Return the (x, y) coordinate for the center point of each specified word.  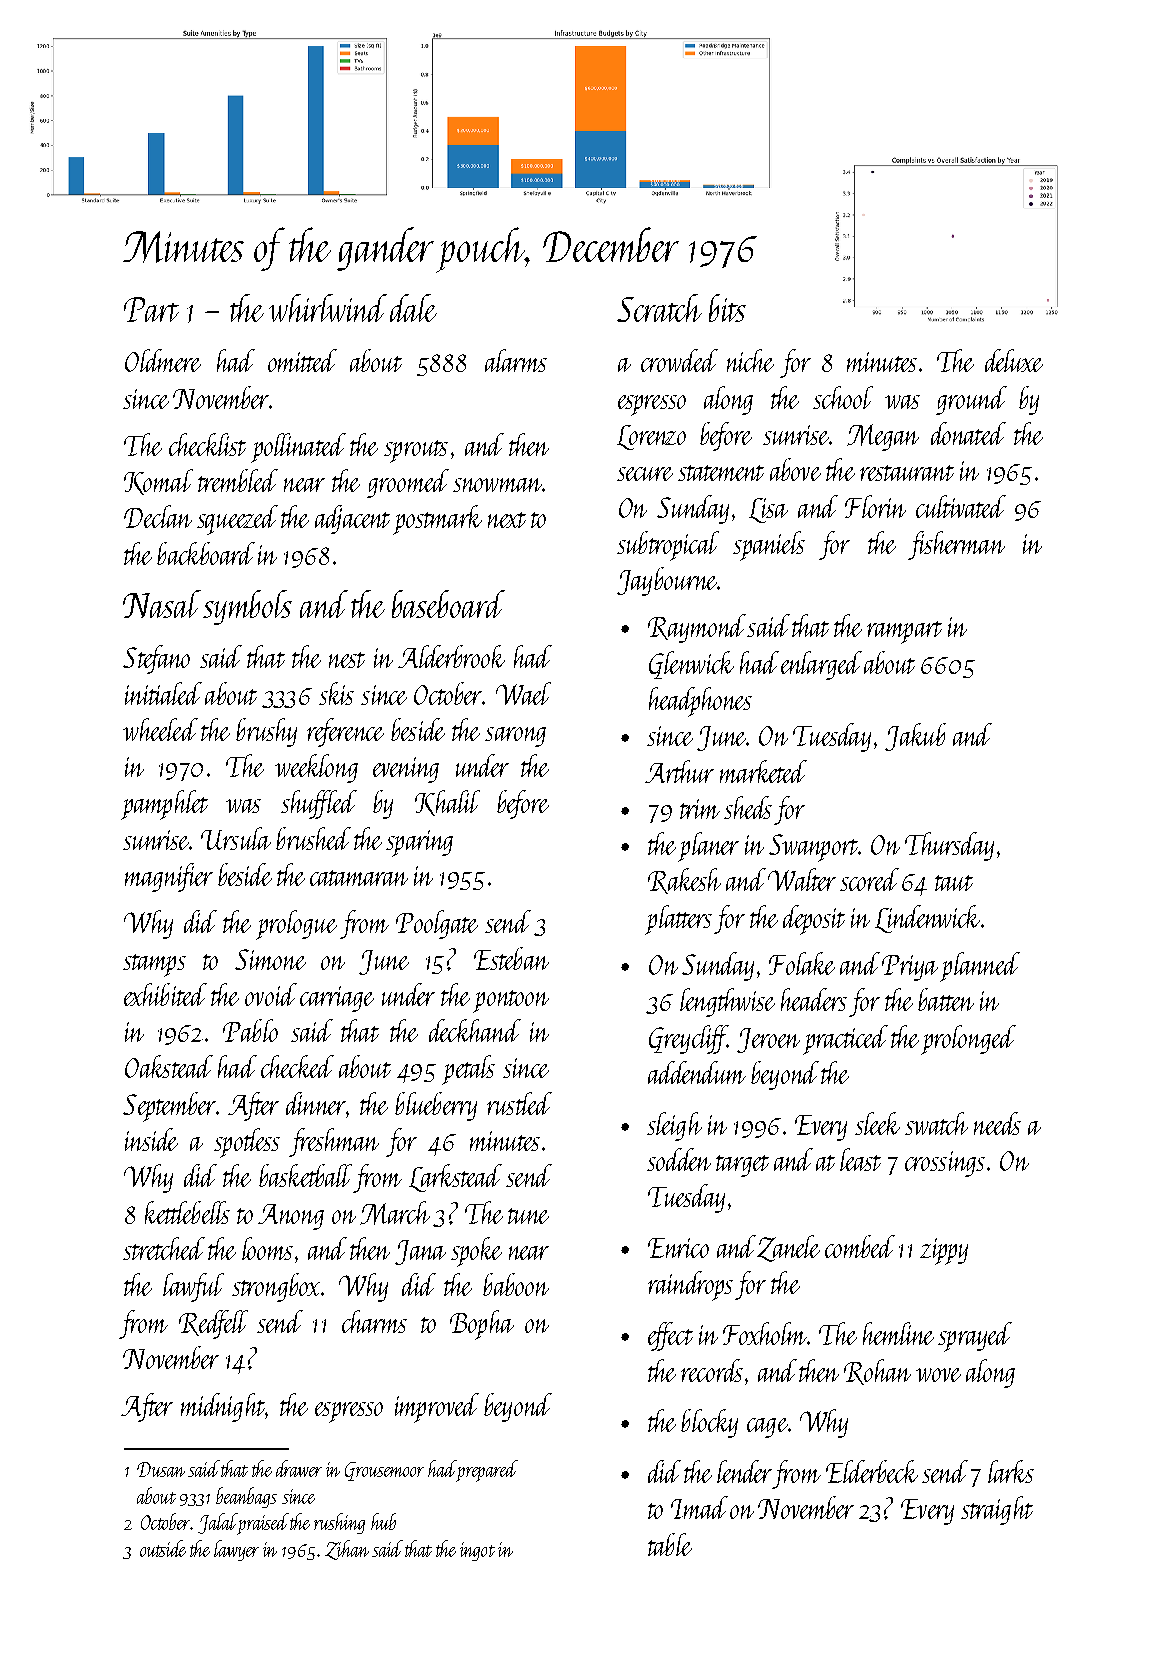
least (860, 1159)
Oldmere (163, 360)
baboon (516, 1284)
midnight (223, 1407)
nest (347, 660)
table (670, 1544)
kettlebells (187, 1212)
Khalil (447, 803)
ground (971, 400)
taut (954, 883)
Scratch (659, 308)
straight (997, 1510)
